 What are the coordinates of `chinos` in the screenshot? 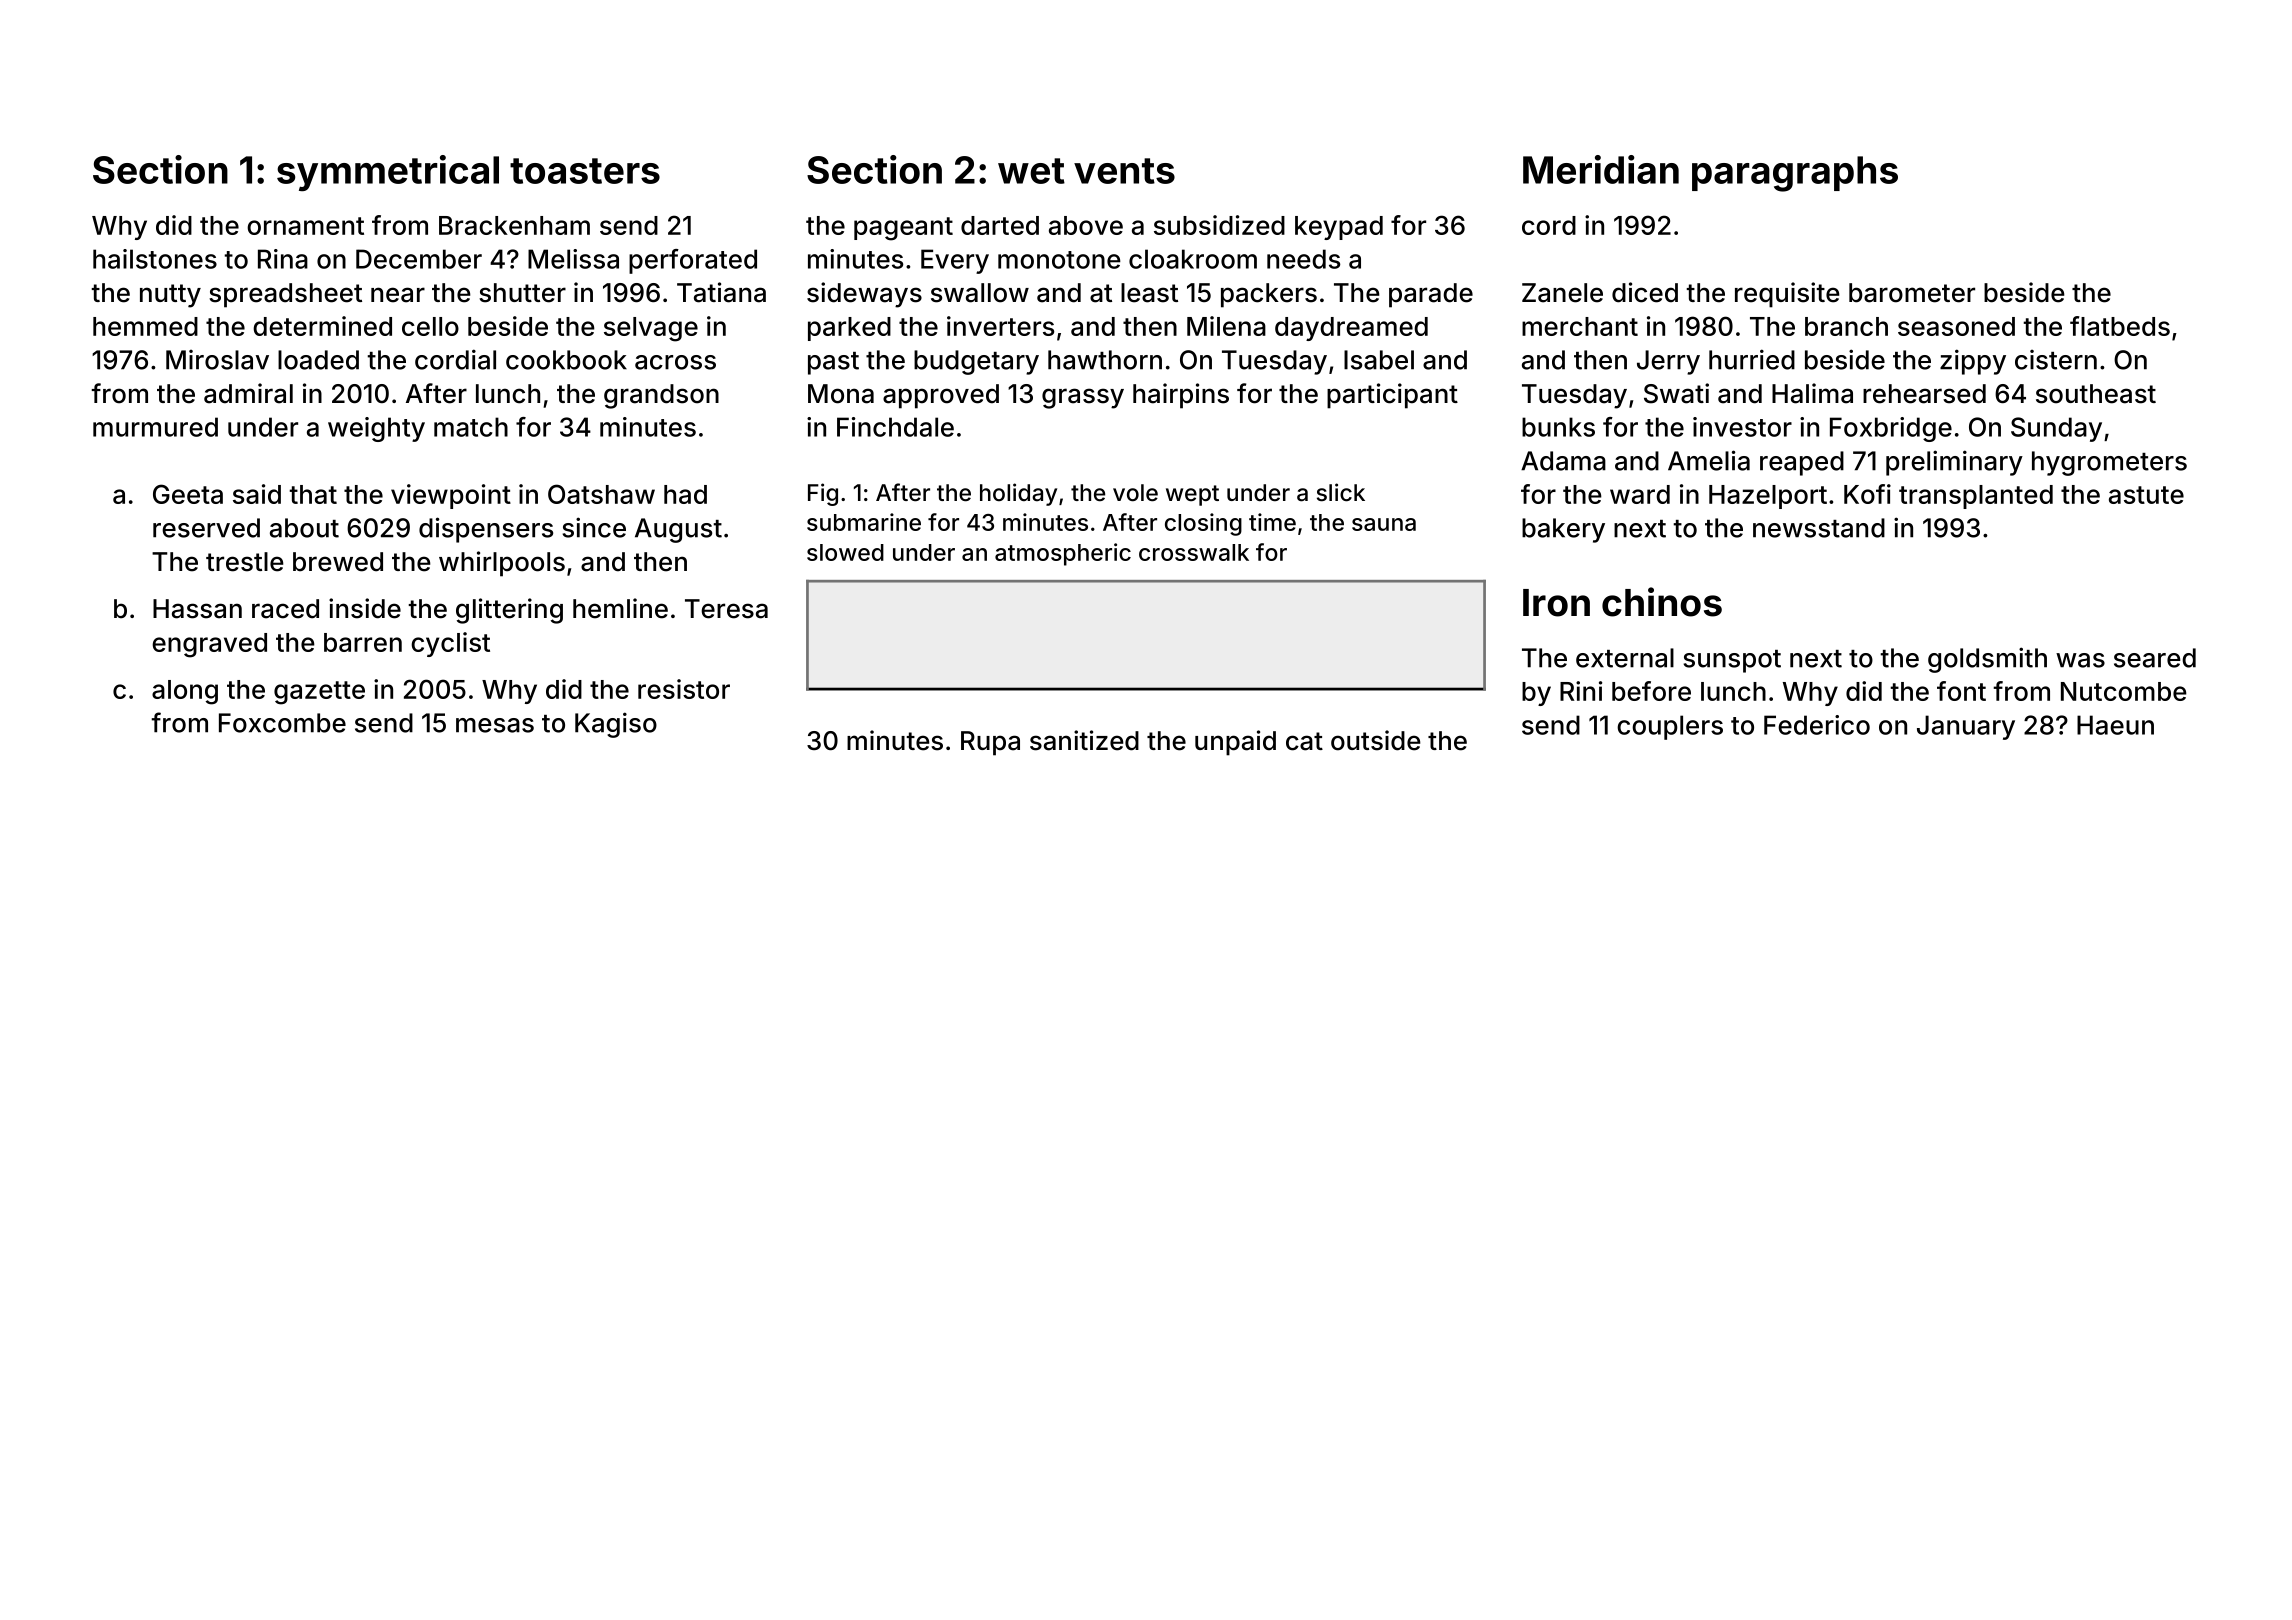 It's located at (1662, 602).
